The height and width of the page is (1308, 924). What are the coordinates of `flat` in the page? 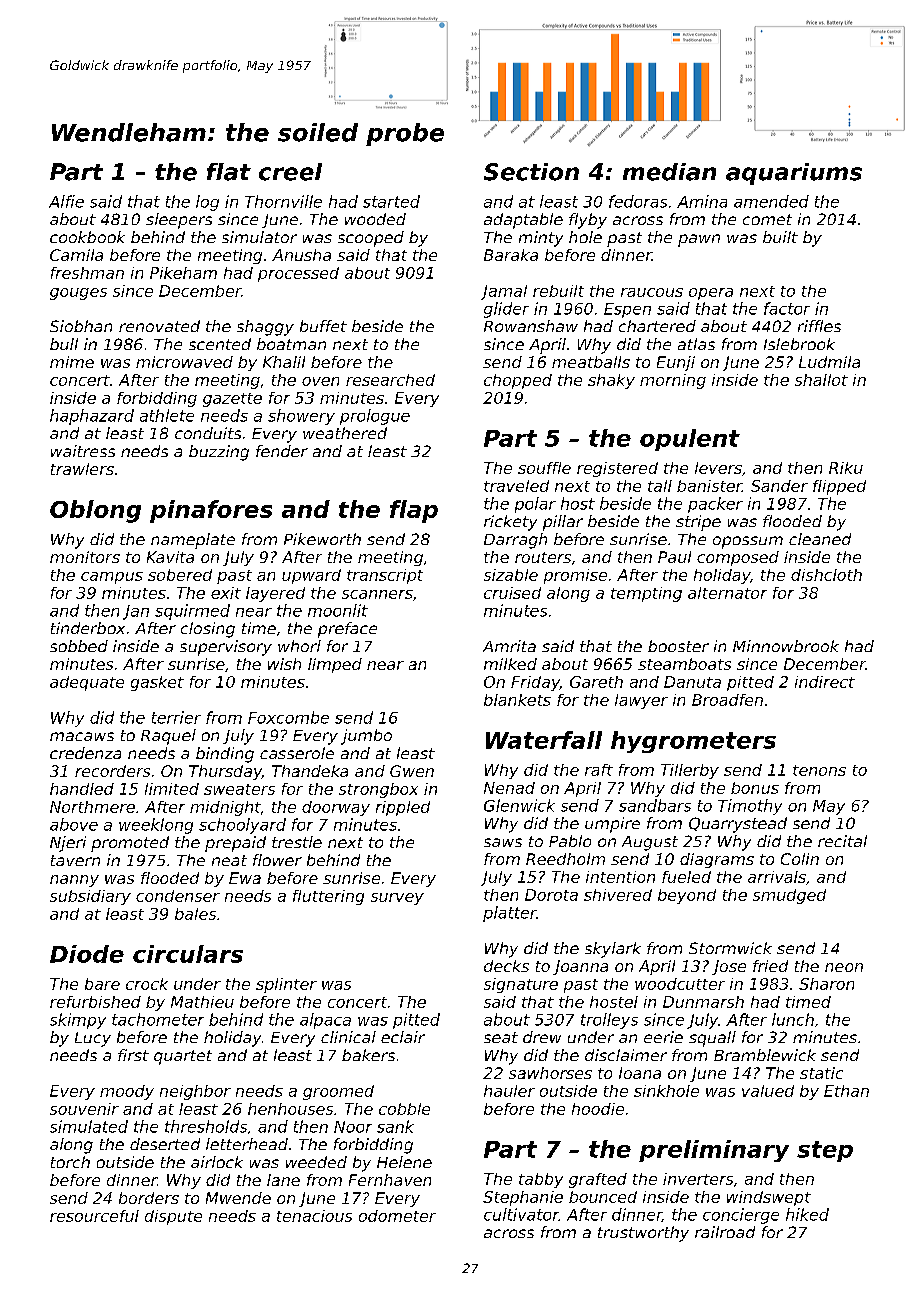 It's located at (229, 172).
